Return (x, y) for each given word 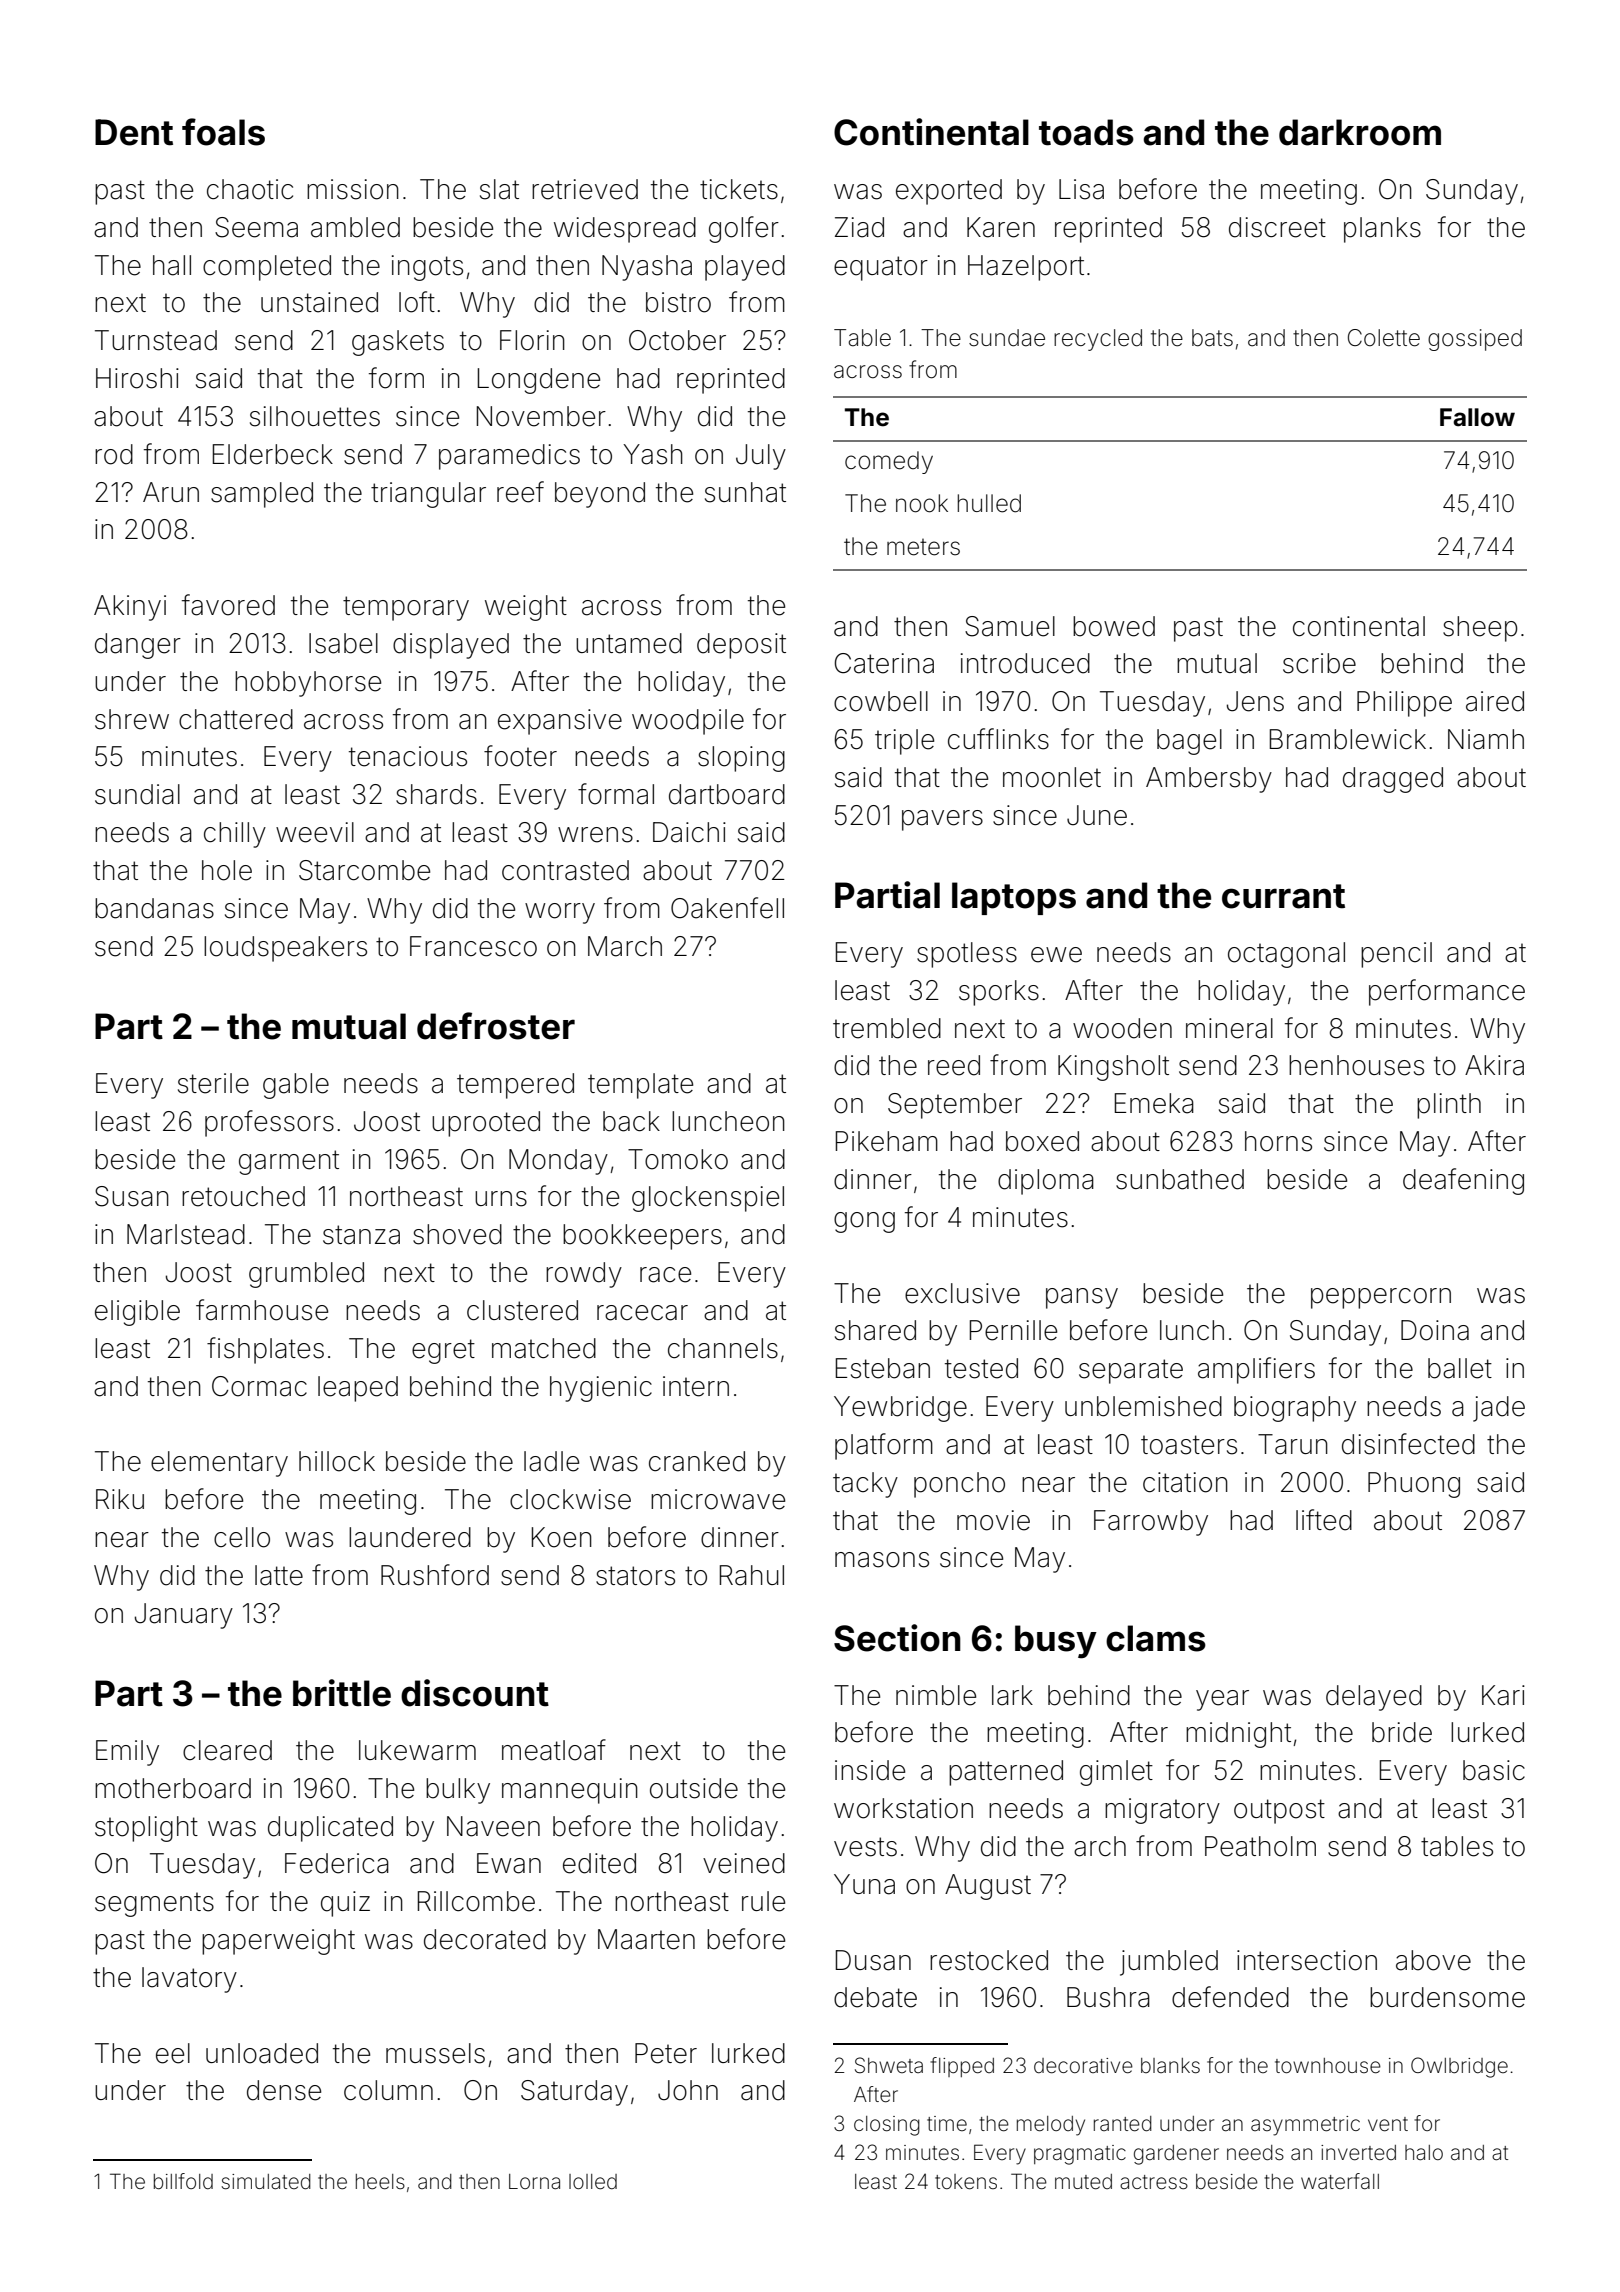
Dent (134, 132)
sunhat (745, 492)
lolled (593, 2181)
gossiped (1475, 340)
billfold (183, 2181)
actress (1154, 2182)
